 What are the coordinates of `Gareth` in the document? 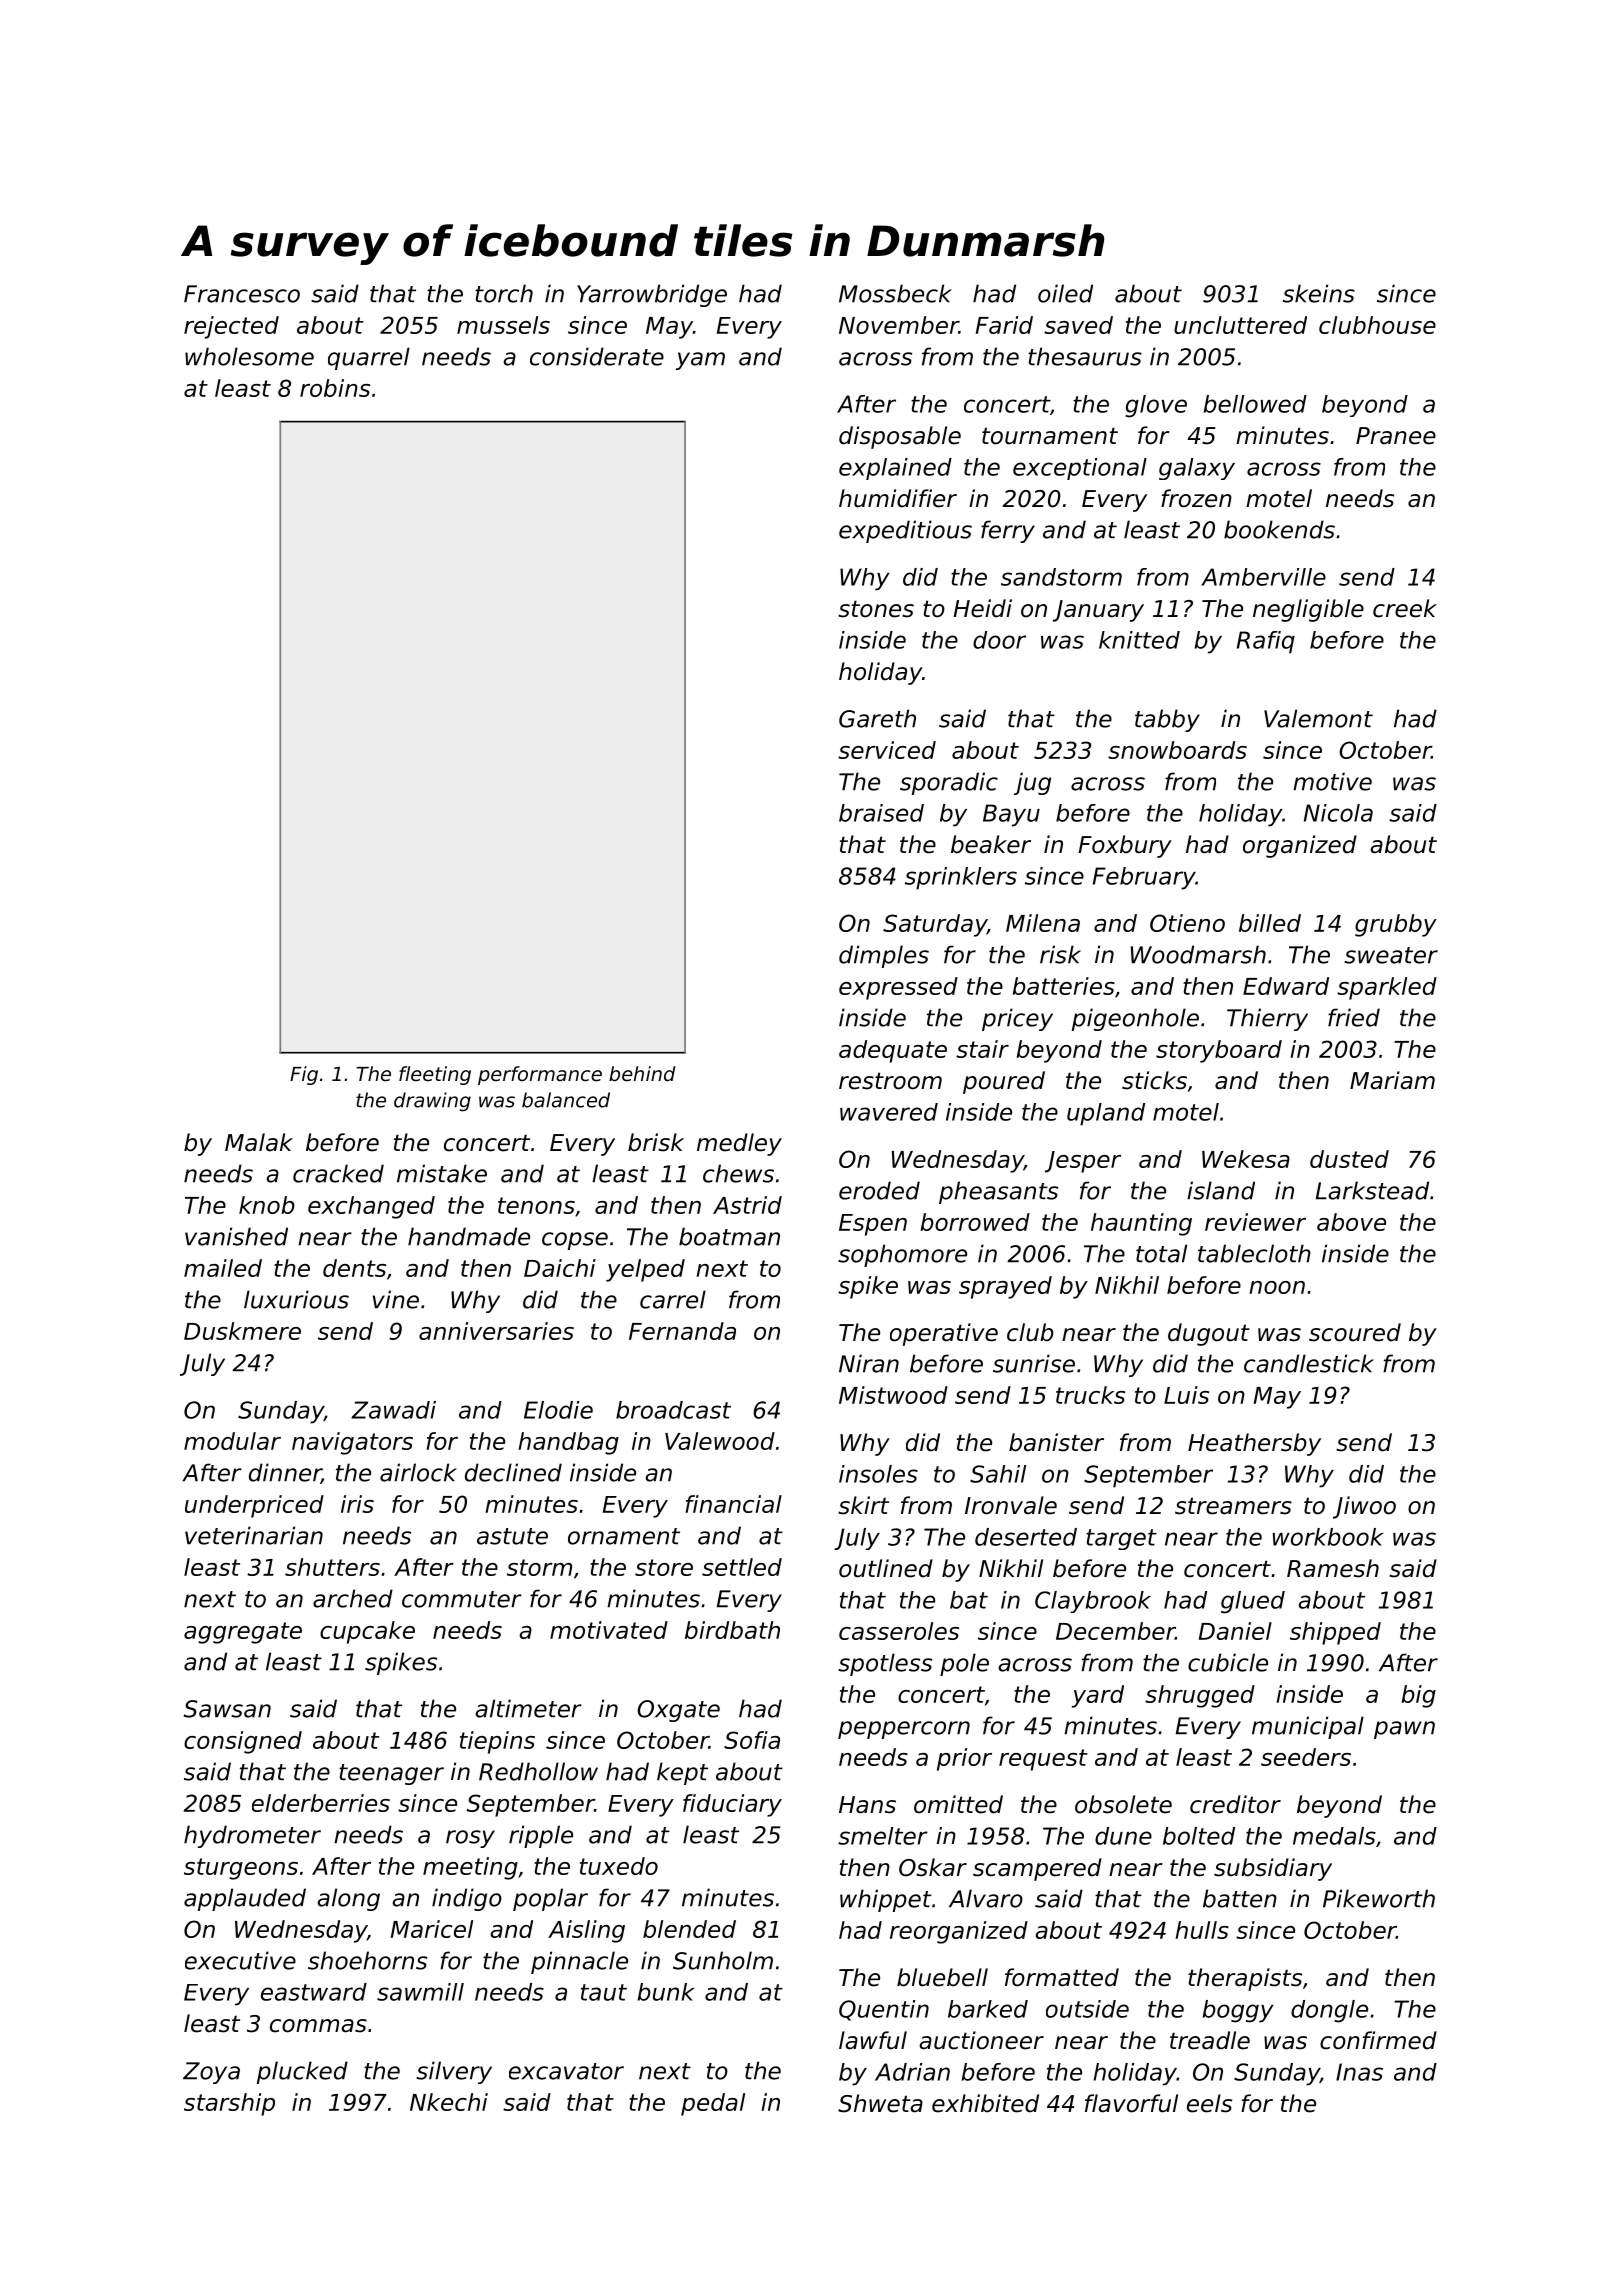 It's located at (877, 718).
